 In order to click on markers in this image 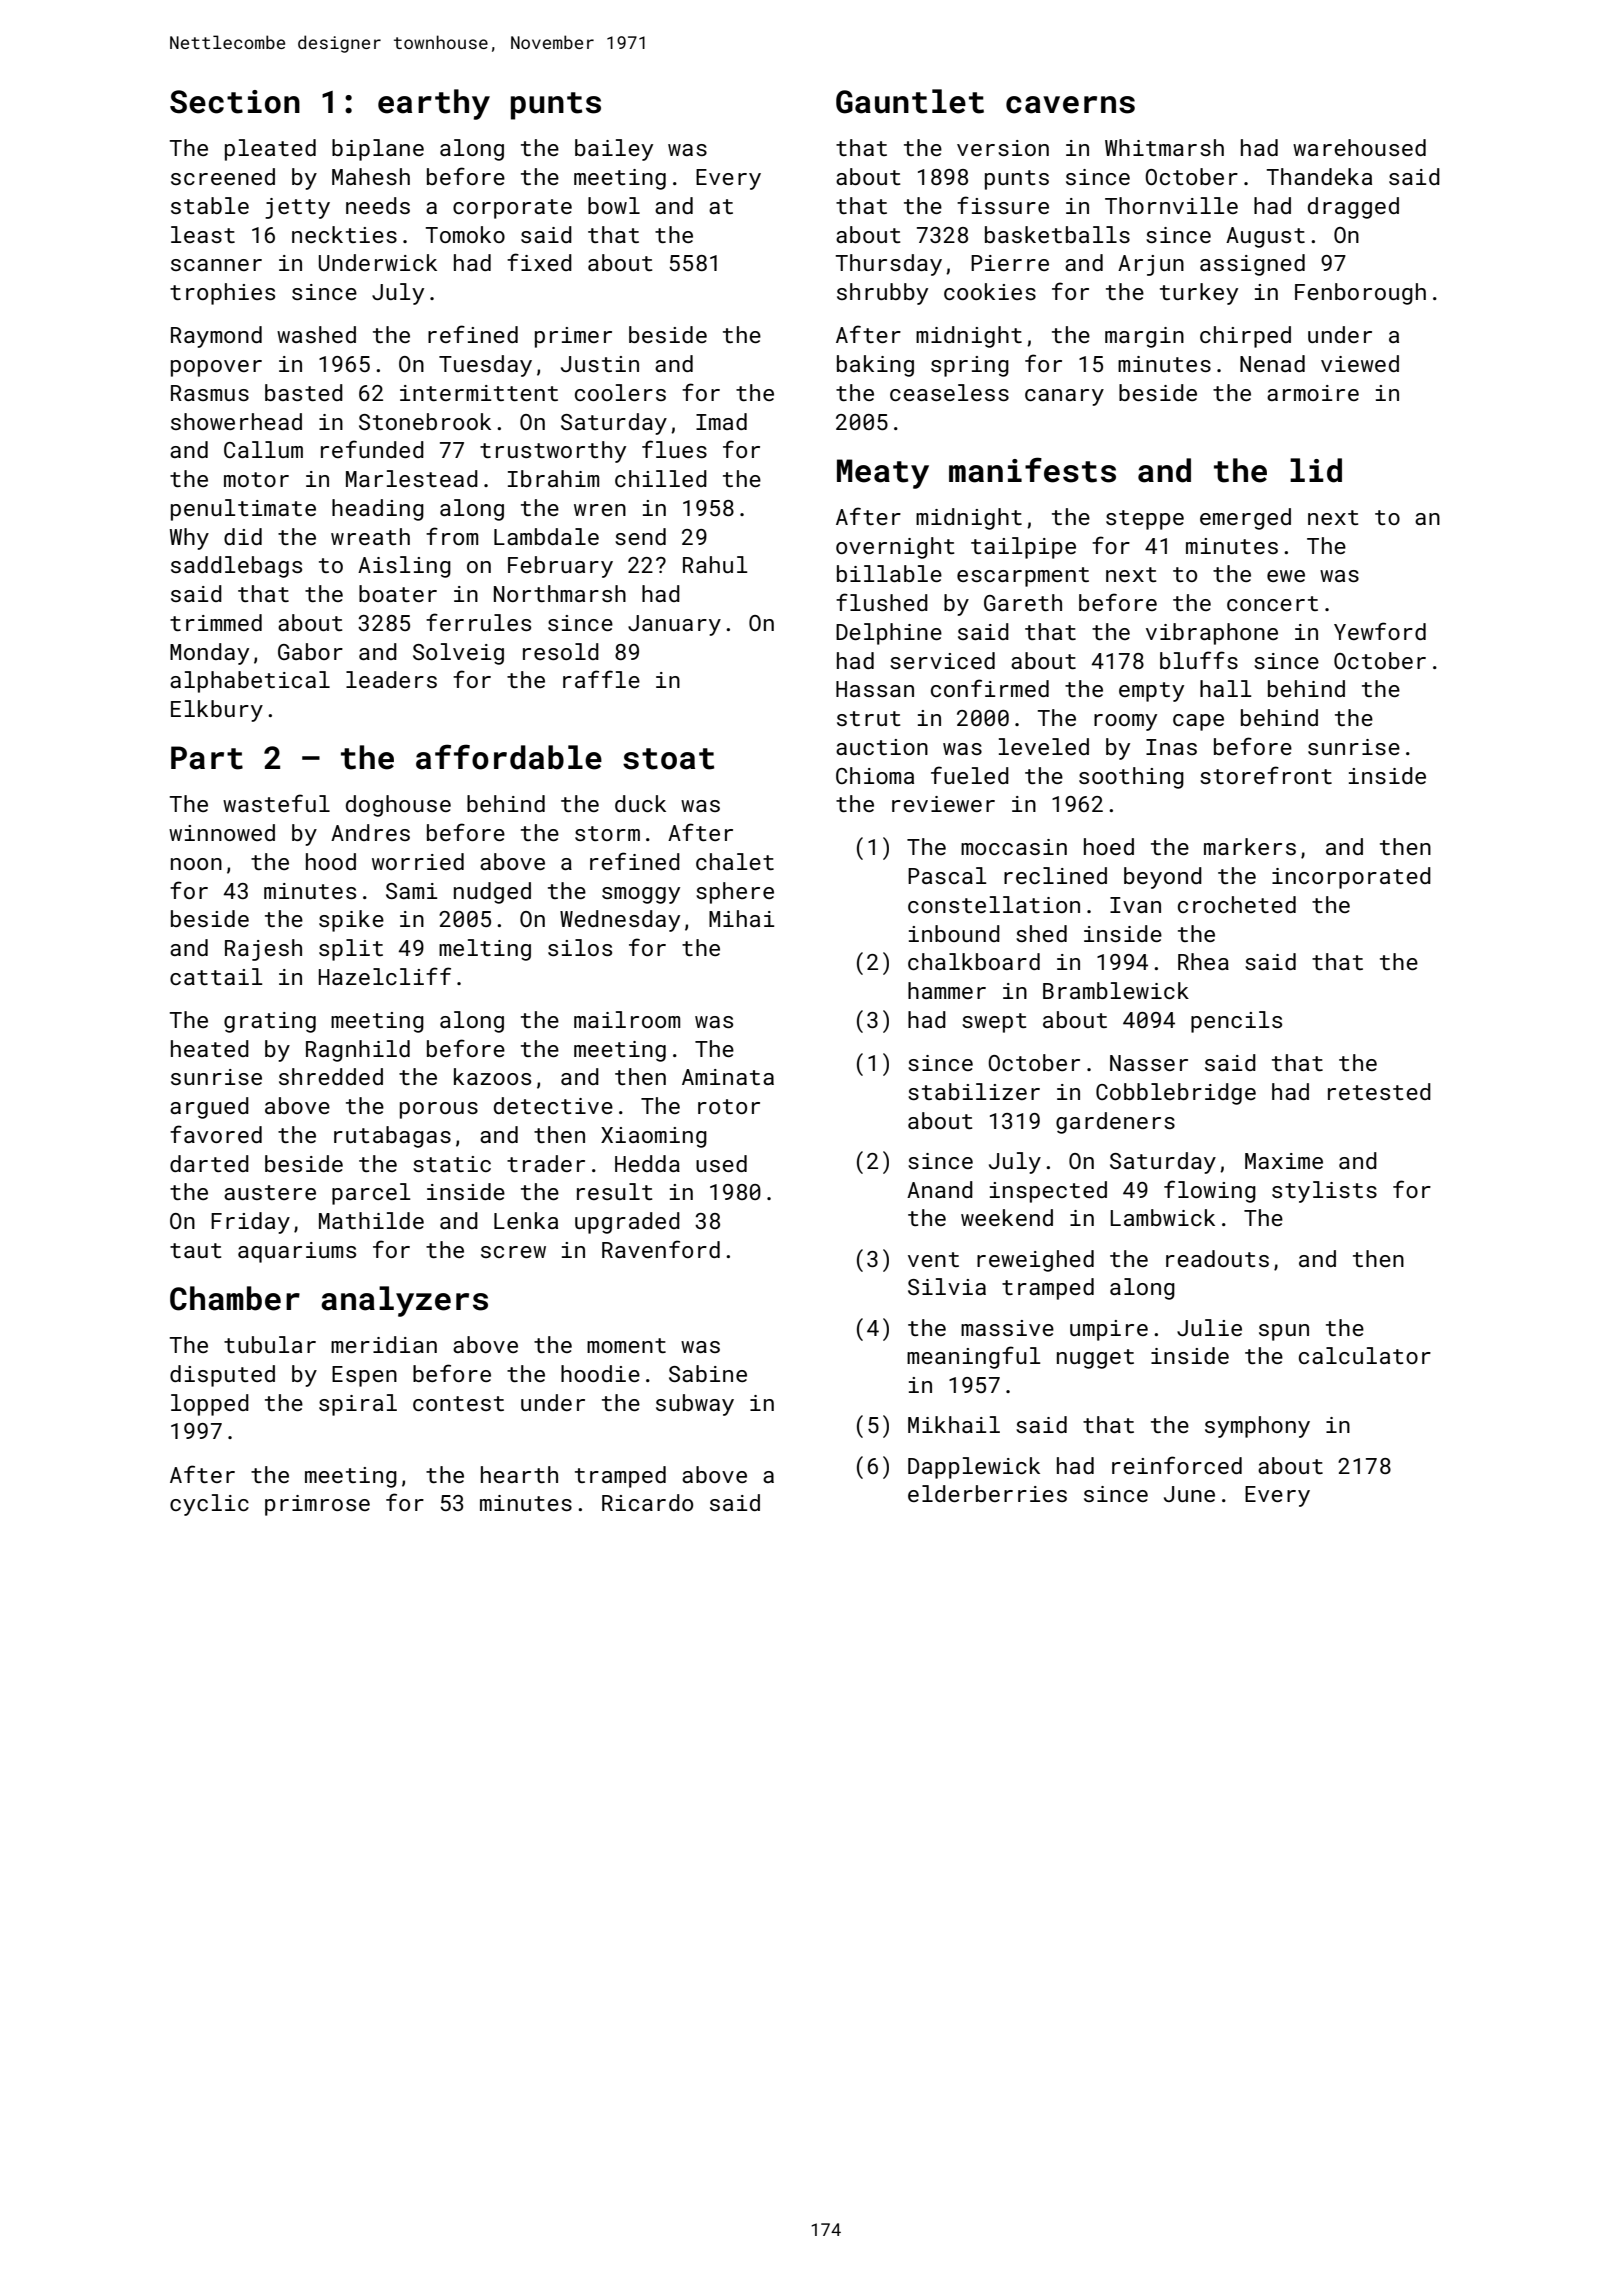, I will do `click(1250, 846)`.
